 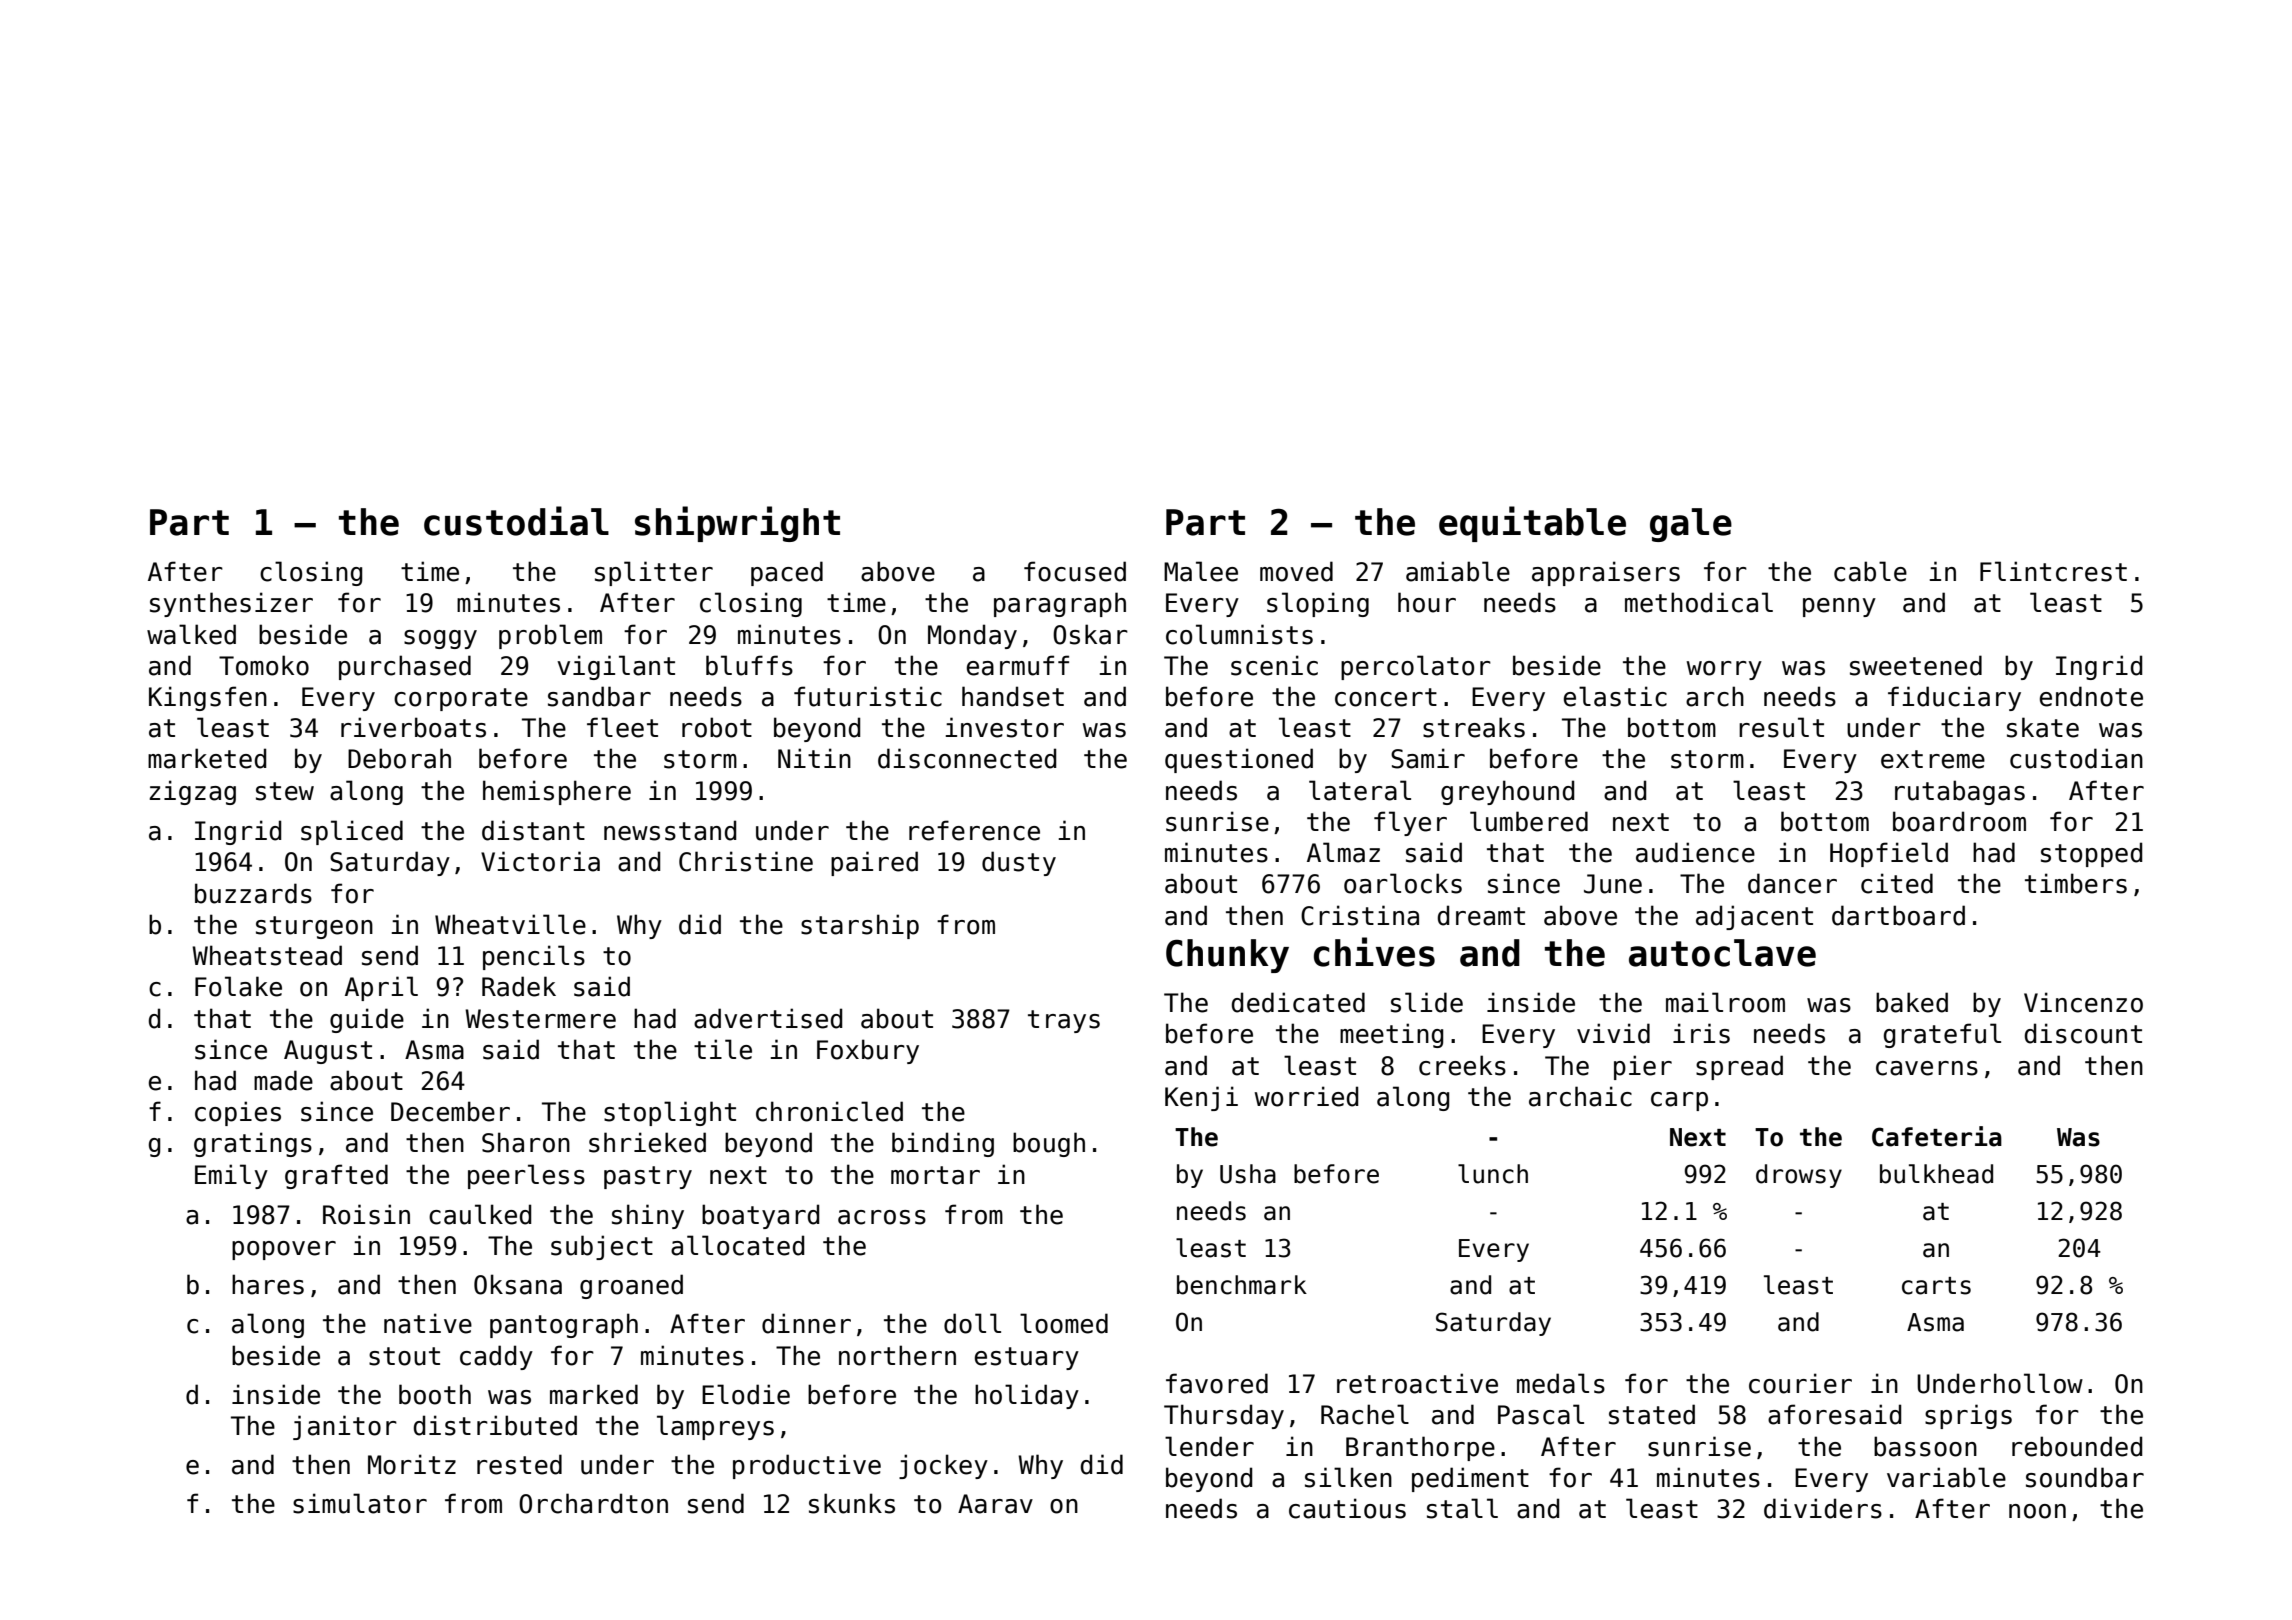 What do you see at coordinates (2083, 1002) in the screenshot?
I see `Vincenzo` at bounding box center [2083, 1002].
